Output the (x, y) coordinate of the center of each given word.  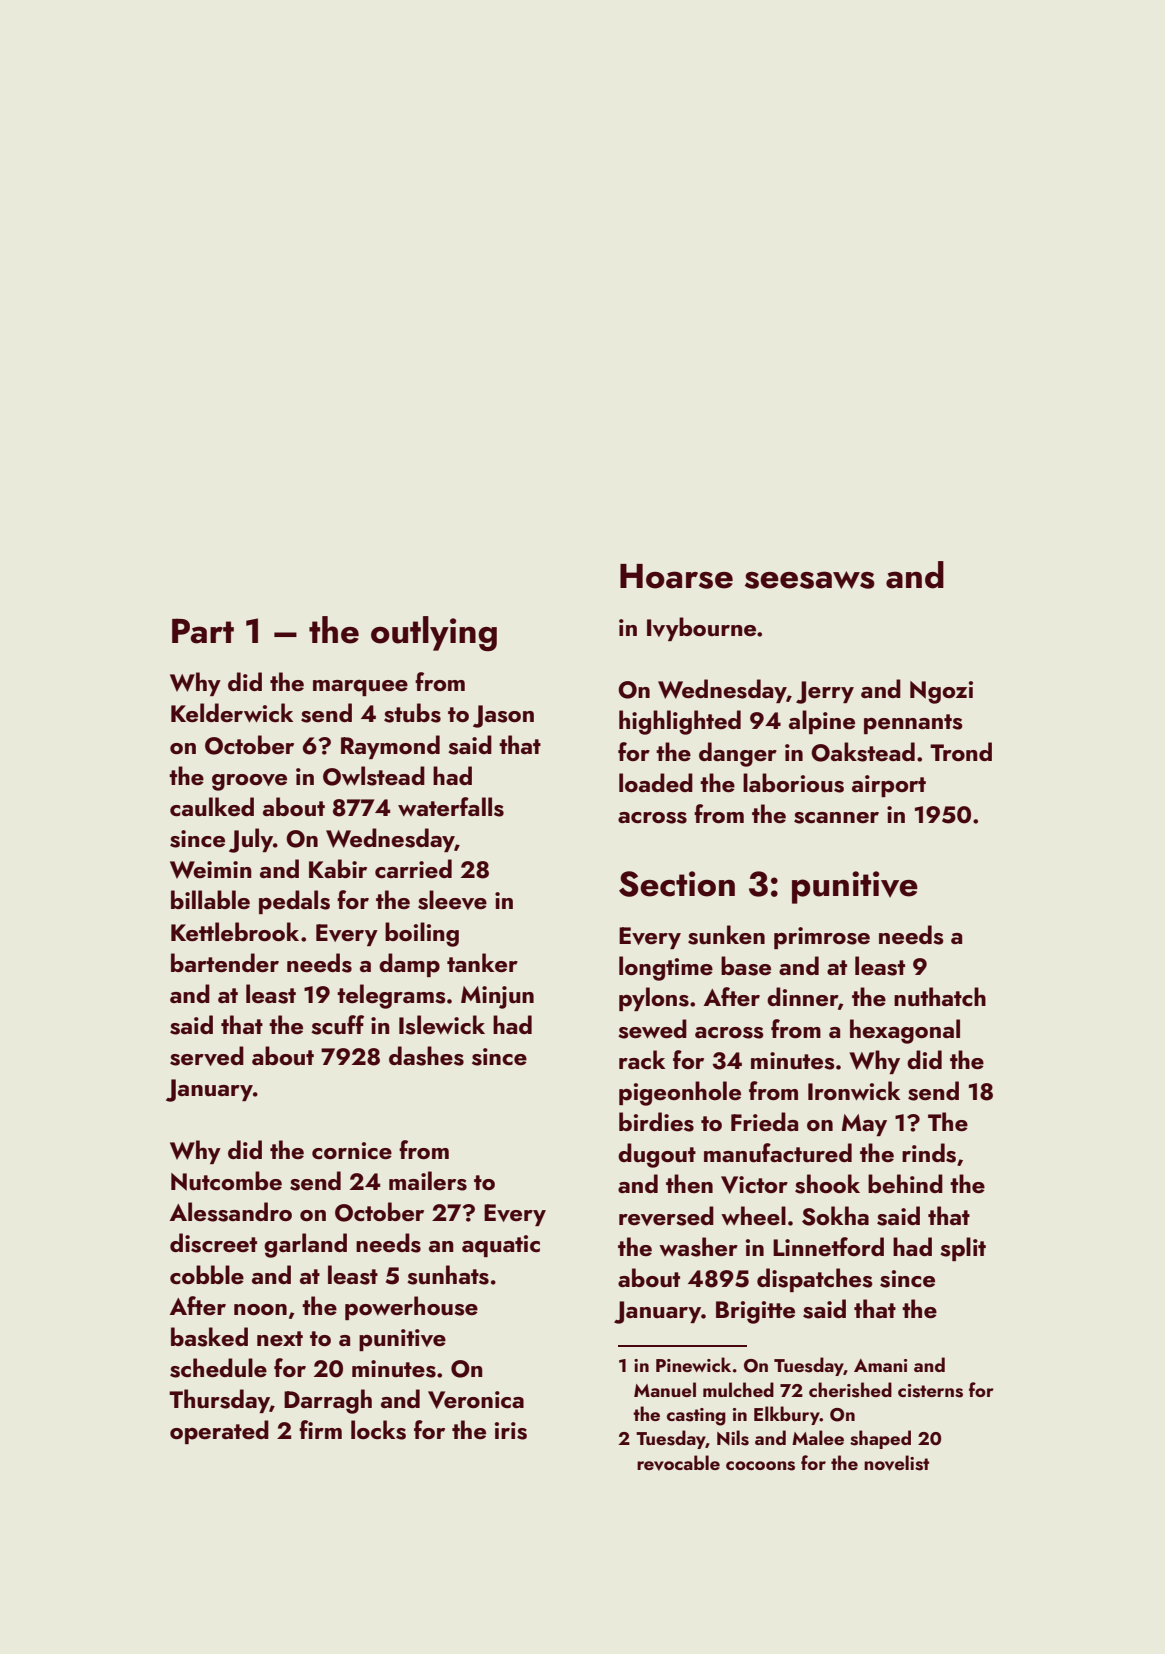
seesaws (810, 580)
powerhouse (411, 1308)
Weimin (211, 870)
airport (889, 786)
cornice (352, 1151)
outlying (434, 633)
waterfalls (451, 807)
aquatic (501, 1246)
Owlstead (374, 776)
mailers (428, 1181)
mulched (738, 1389)
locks (378, 1430)
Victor (754, 1185)
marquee (360, 688)
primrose (822, 938)
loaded (656, 782)
